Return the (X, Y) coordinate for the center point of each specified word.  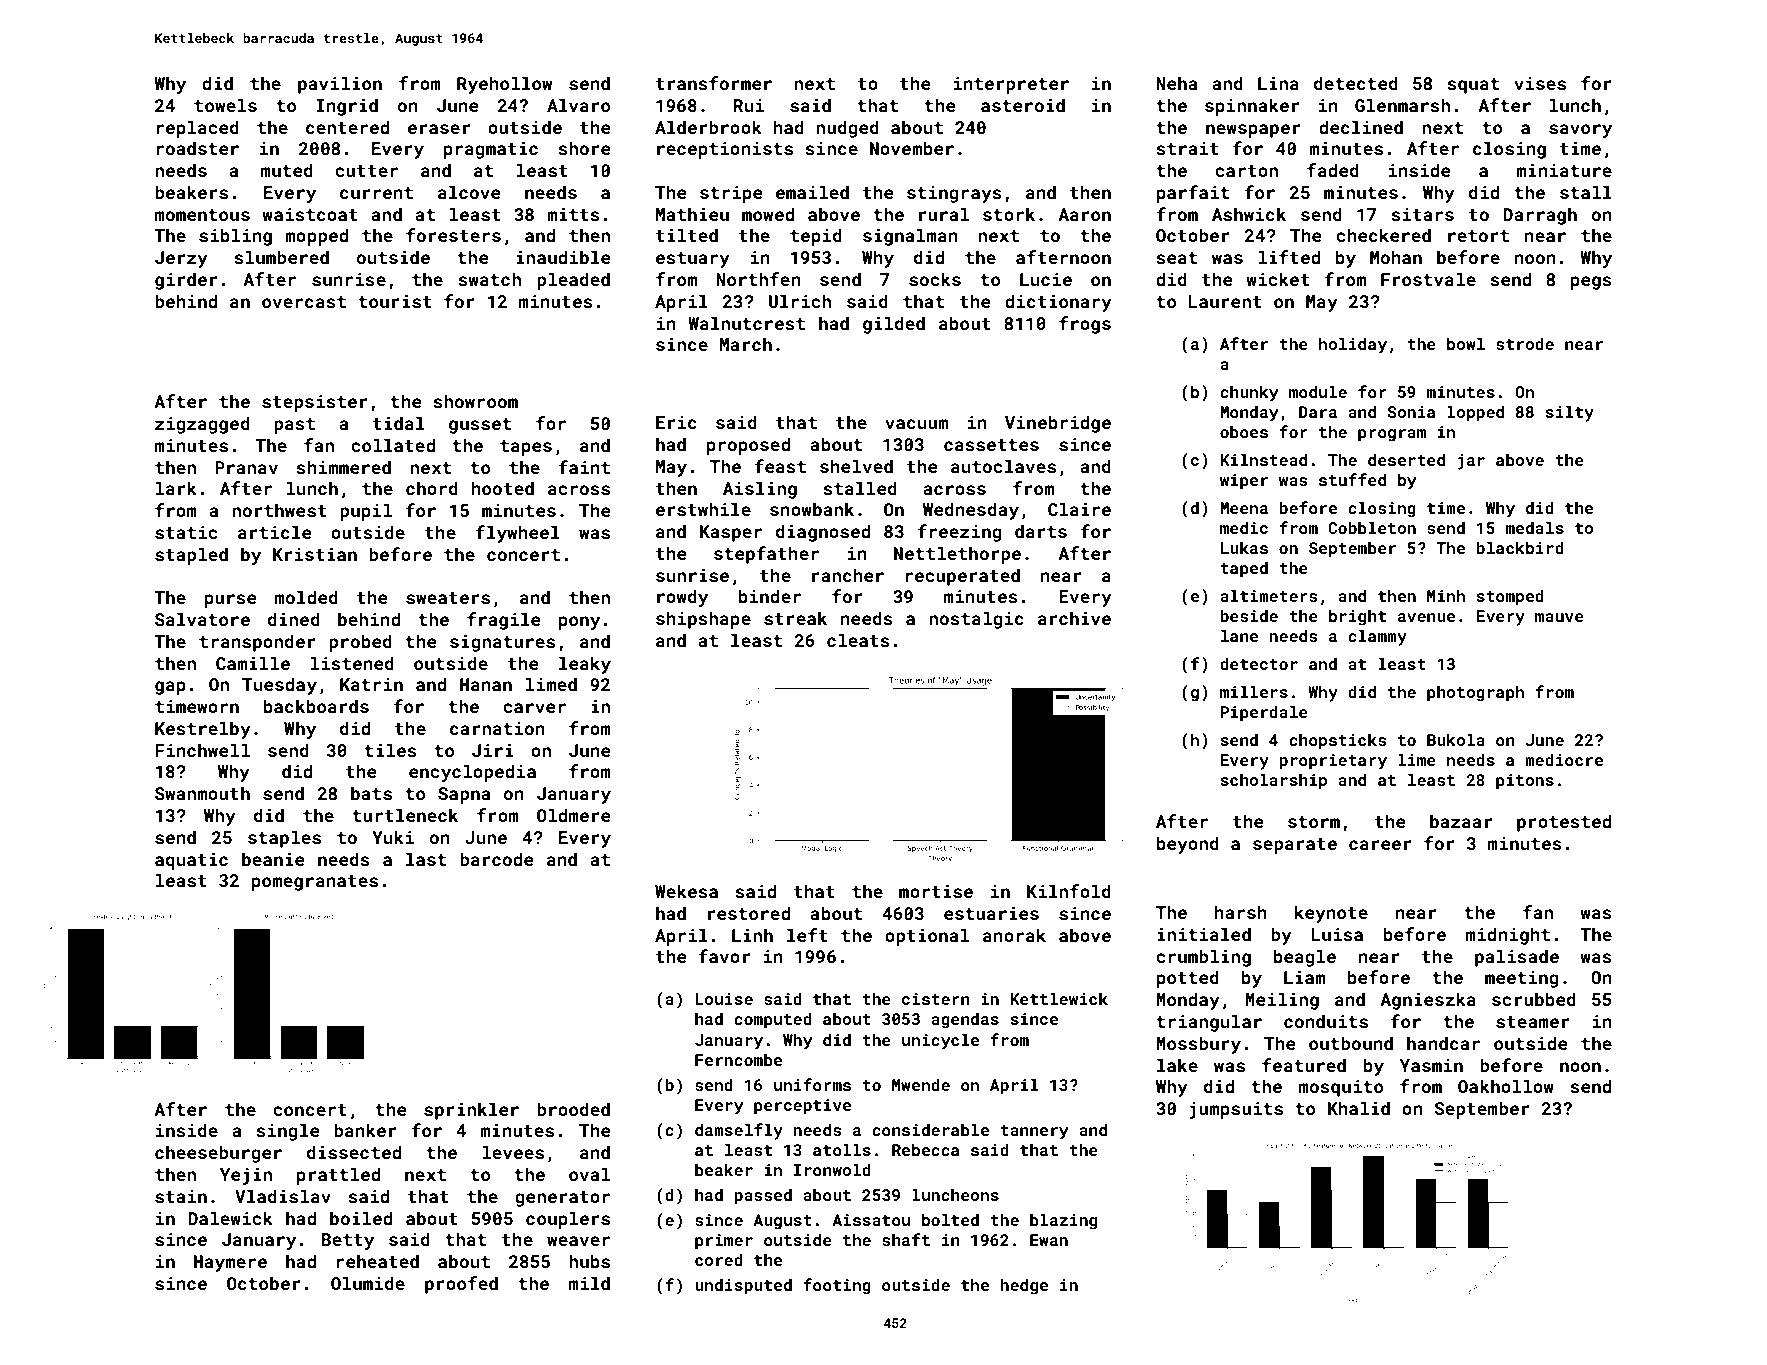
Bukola (1456, 739)
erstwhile (703, 509)
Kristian (315, 554)
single (287, 1132)
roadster (197, 148)
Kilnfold (1069, 891)
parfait (1193, 194)
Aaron (1084, 214)
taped (1244, 569)
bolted (950, 1219)
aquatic (191, 861)
